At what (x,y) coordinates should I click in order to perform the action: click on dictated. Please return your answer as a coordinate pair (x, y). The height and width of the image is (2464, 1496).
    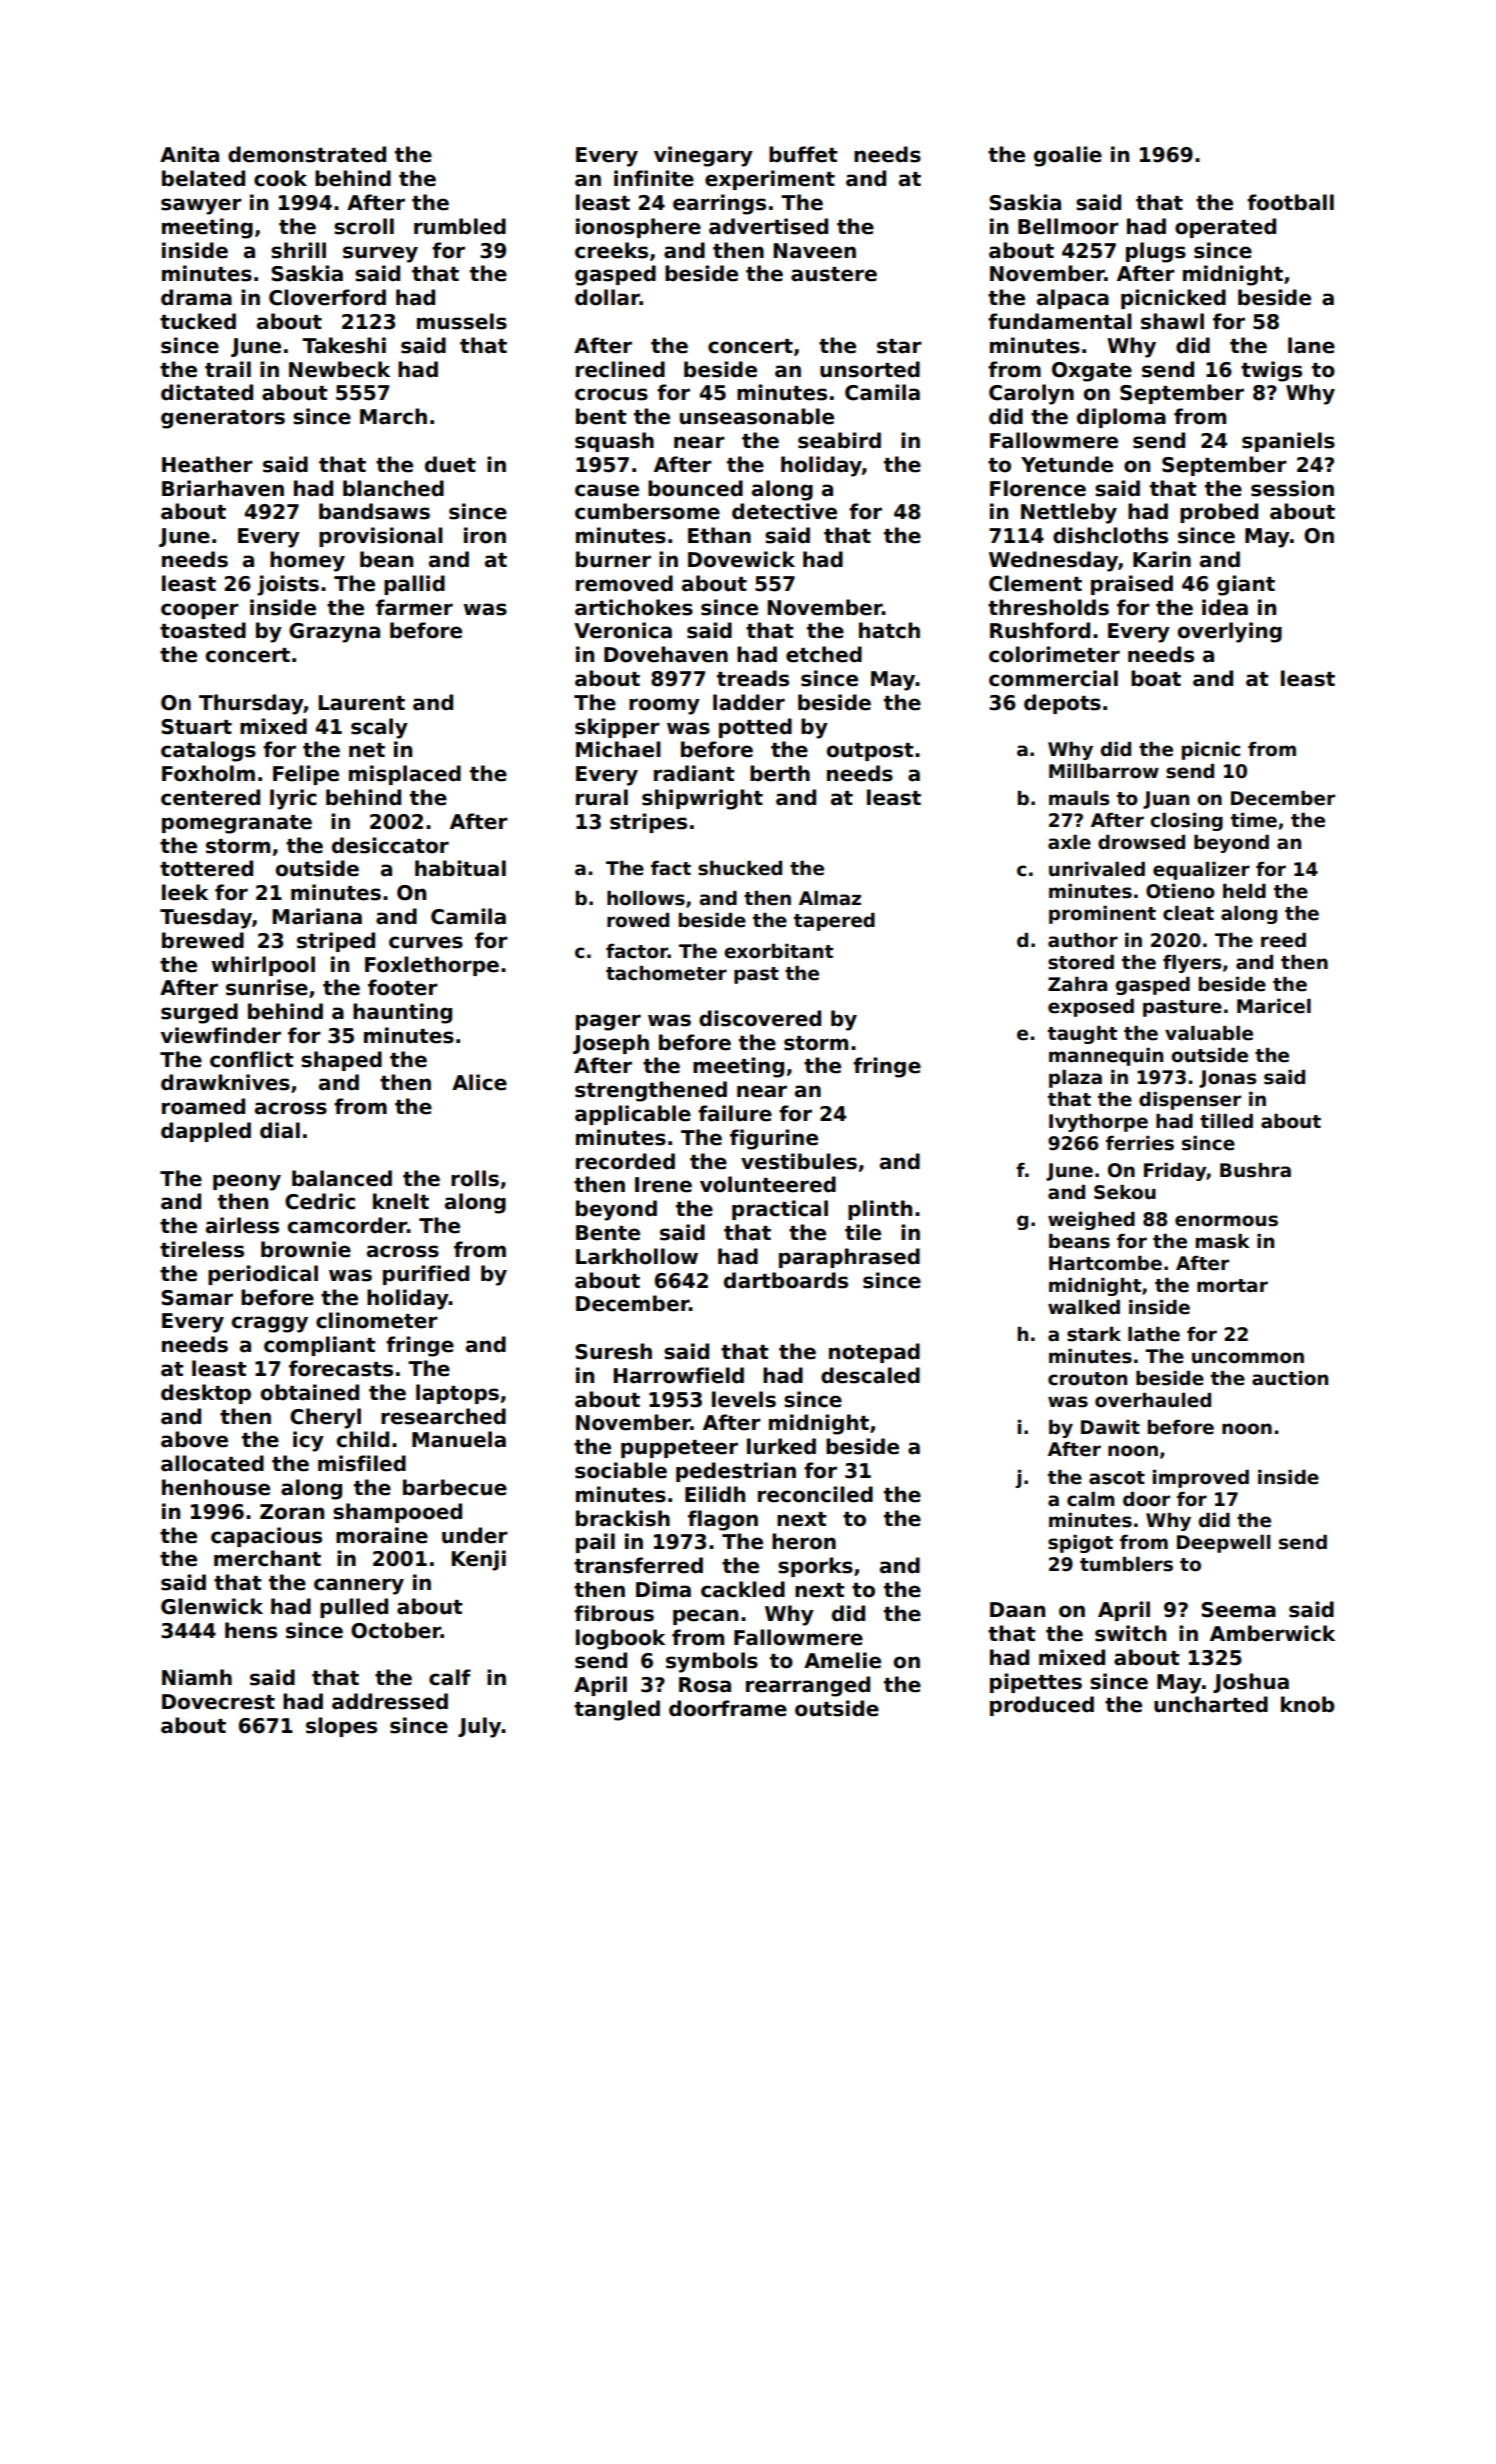
    Looking at the image, I should click on (207, 392).
